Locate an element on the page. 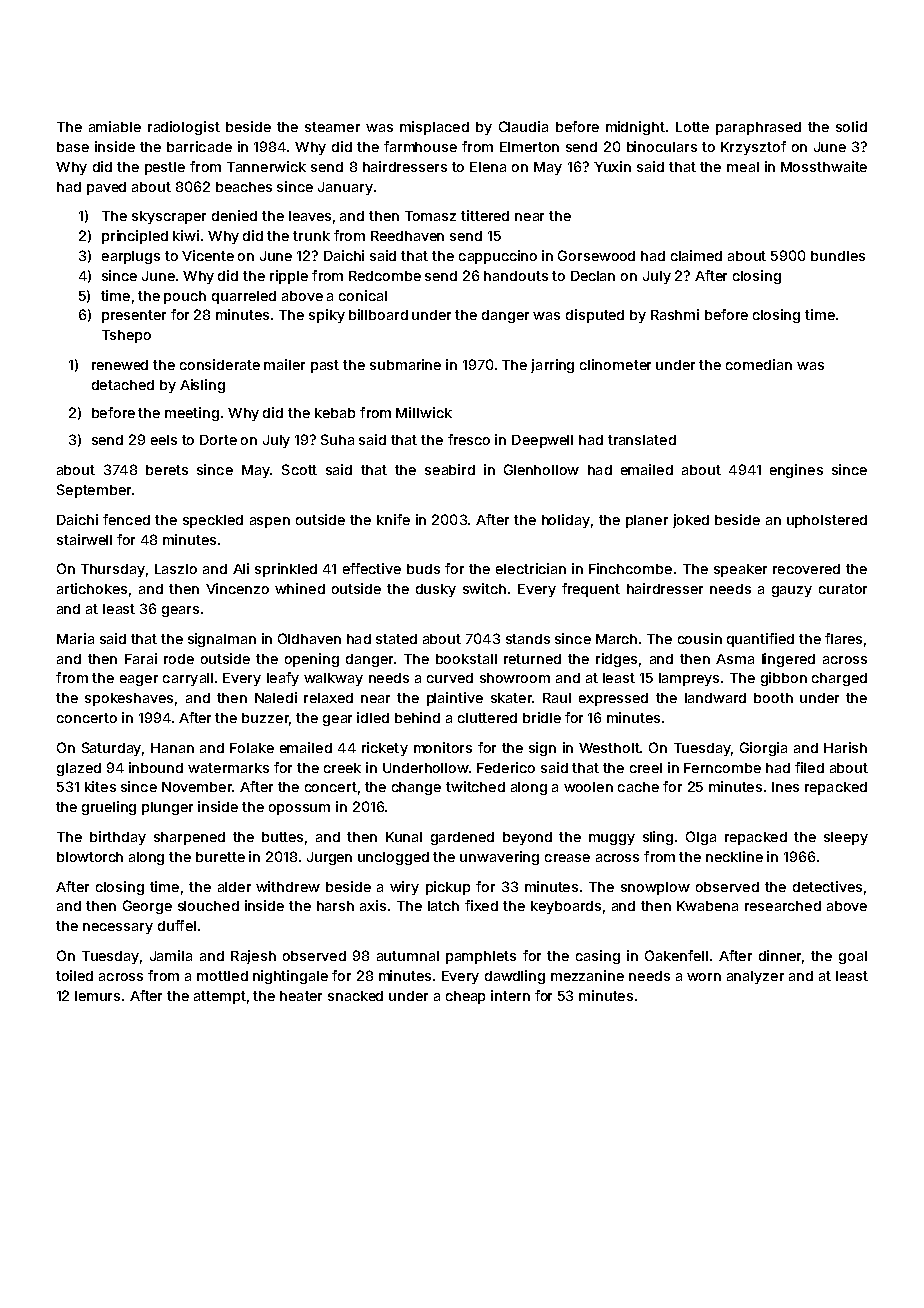 This page has height=1308, width=924. September is located at coordinates (94, 491).
